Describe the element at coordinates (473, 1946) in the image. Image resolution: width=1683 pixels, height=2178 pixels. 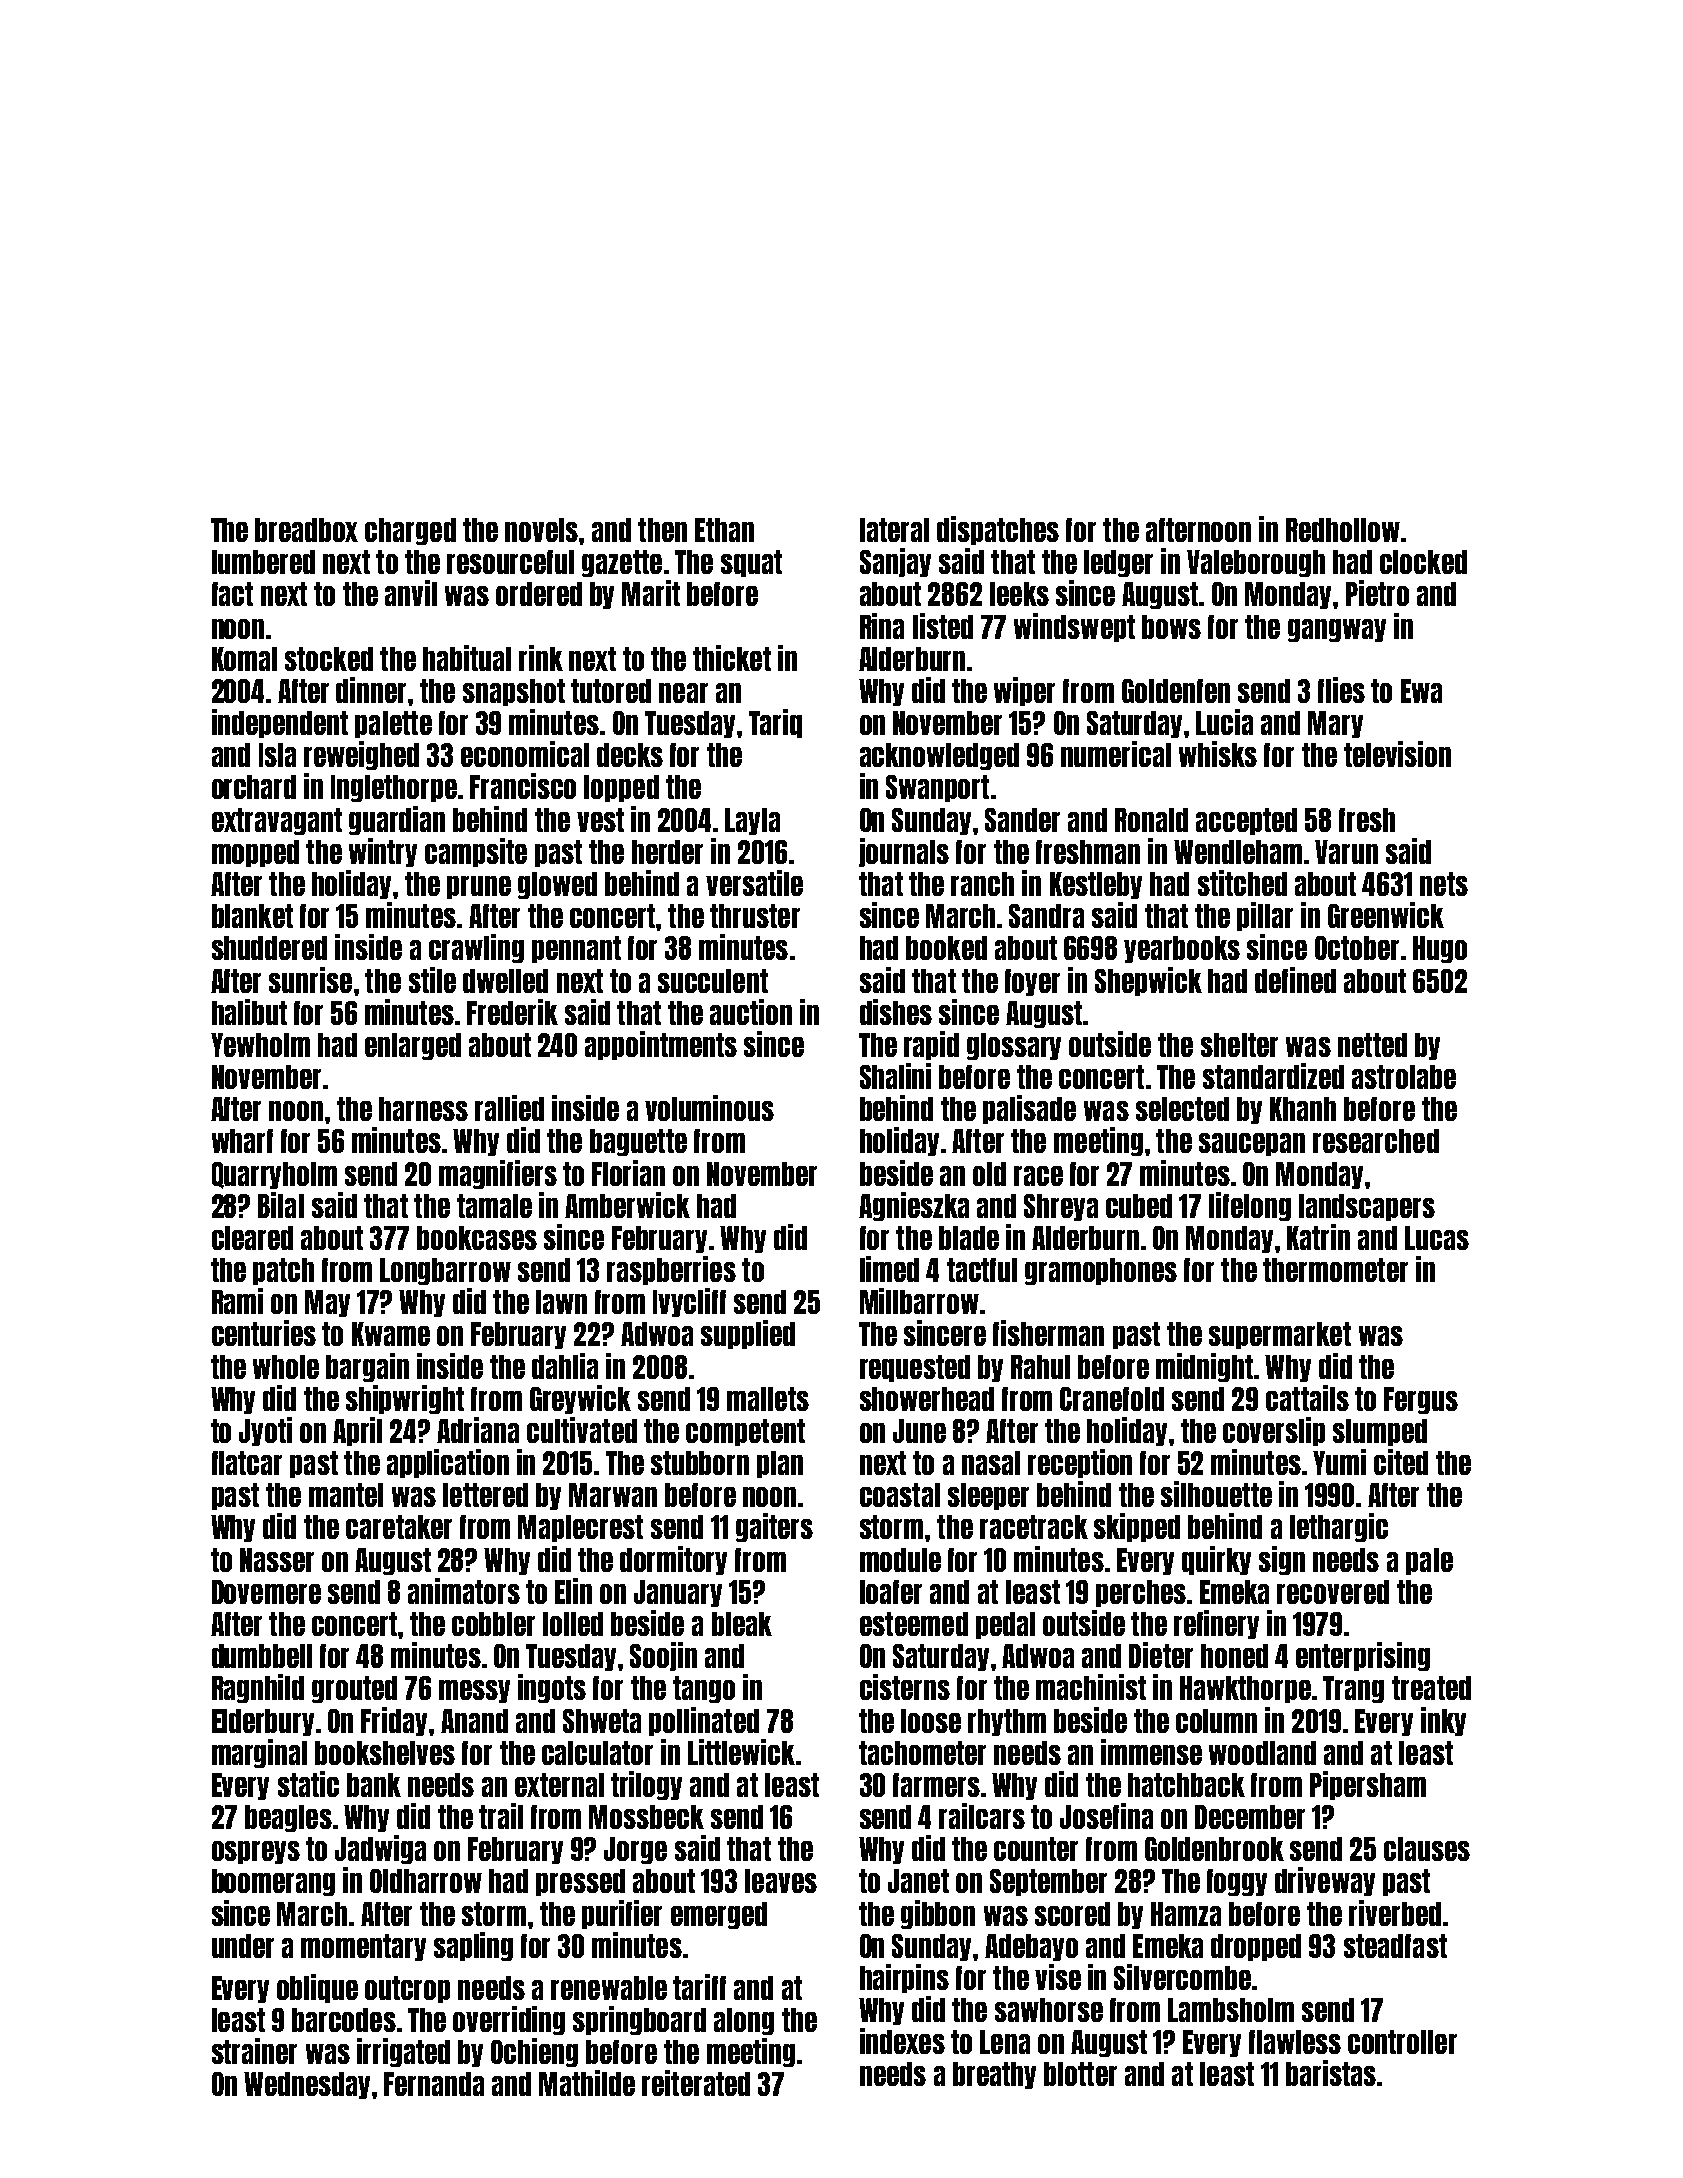
I see `sapling` at that location.
